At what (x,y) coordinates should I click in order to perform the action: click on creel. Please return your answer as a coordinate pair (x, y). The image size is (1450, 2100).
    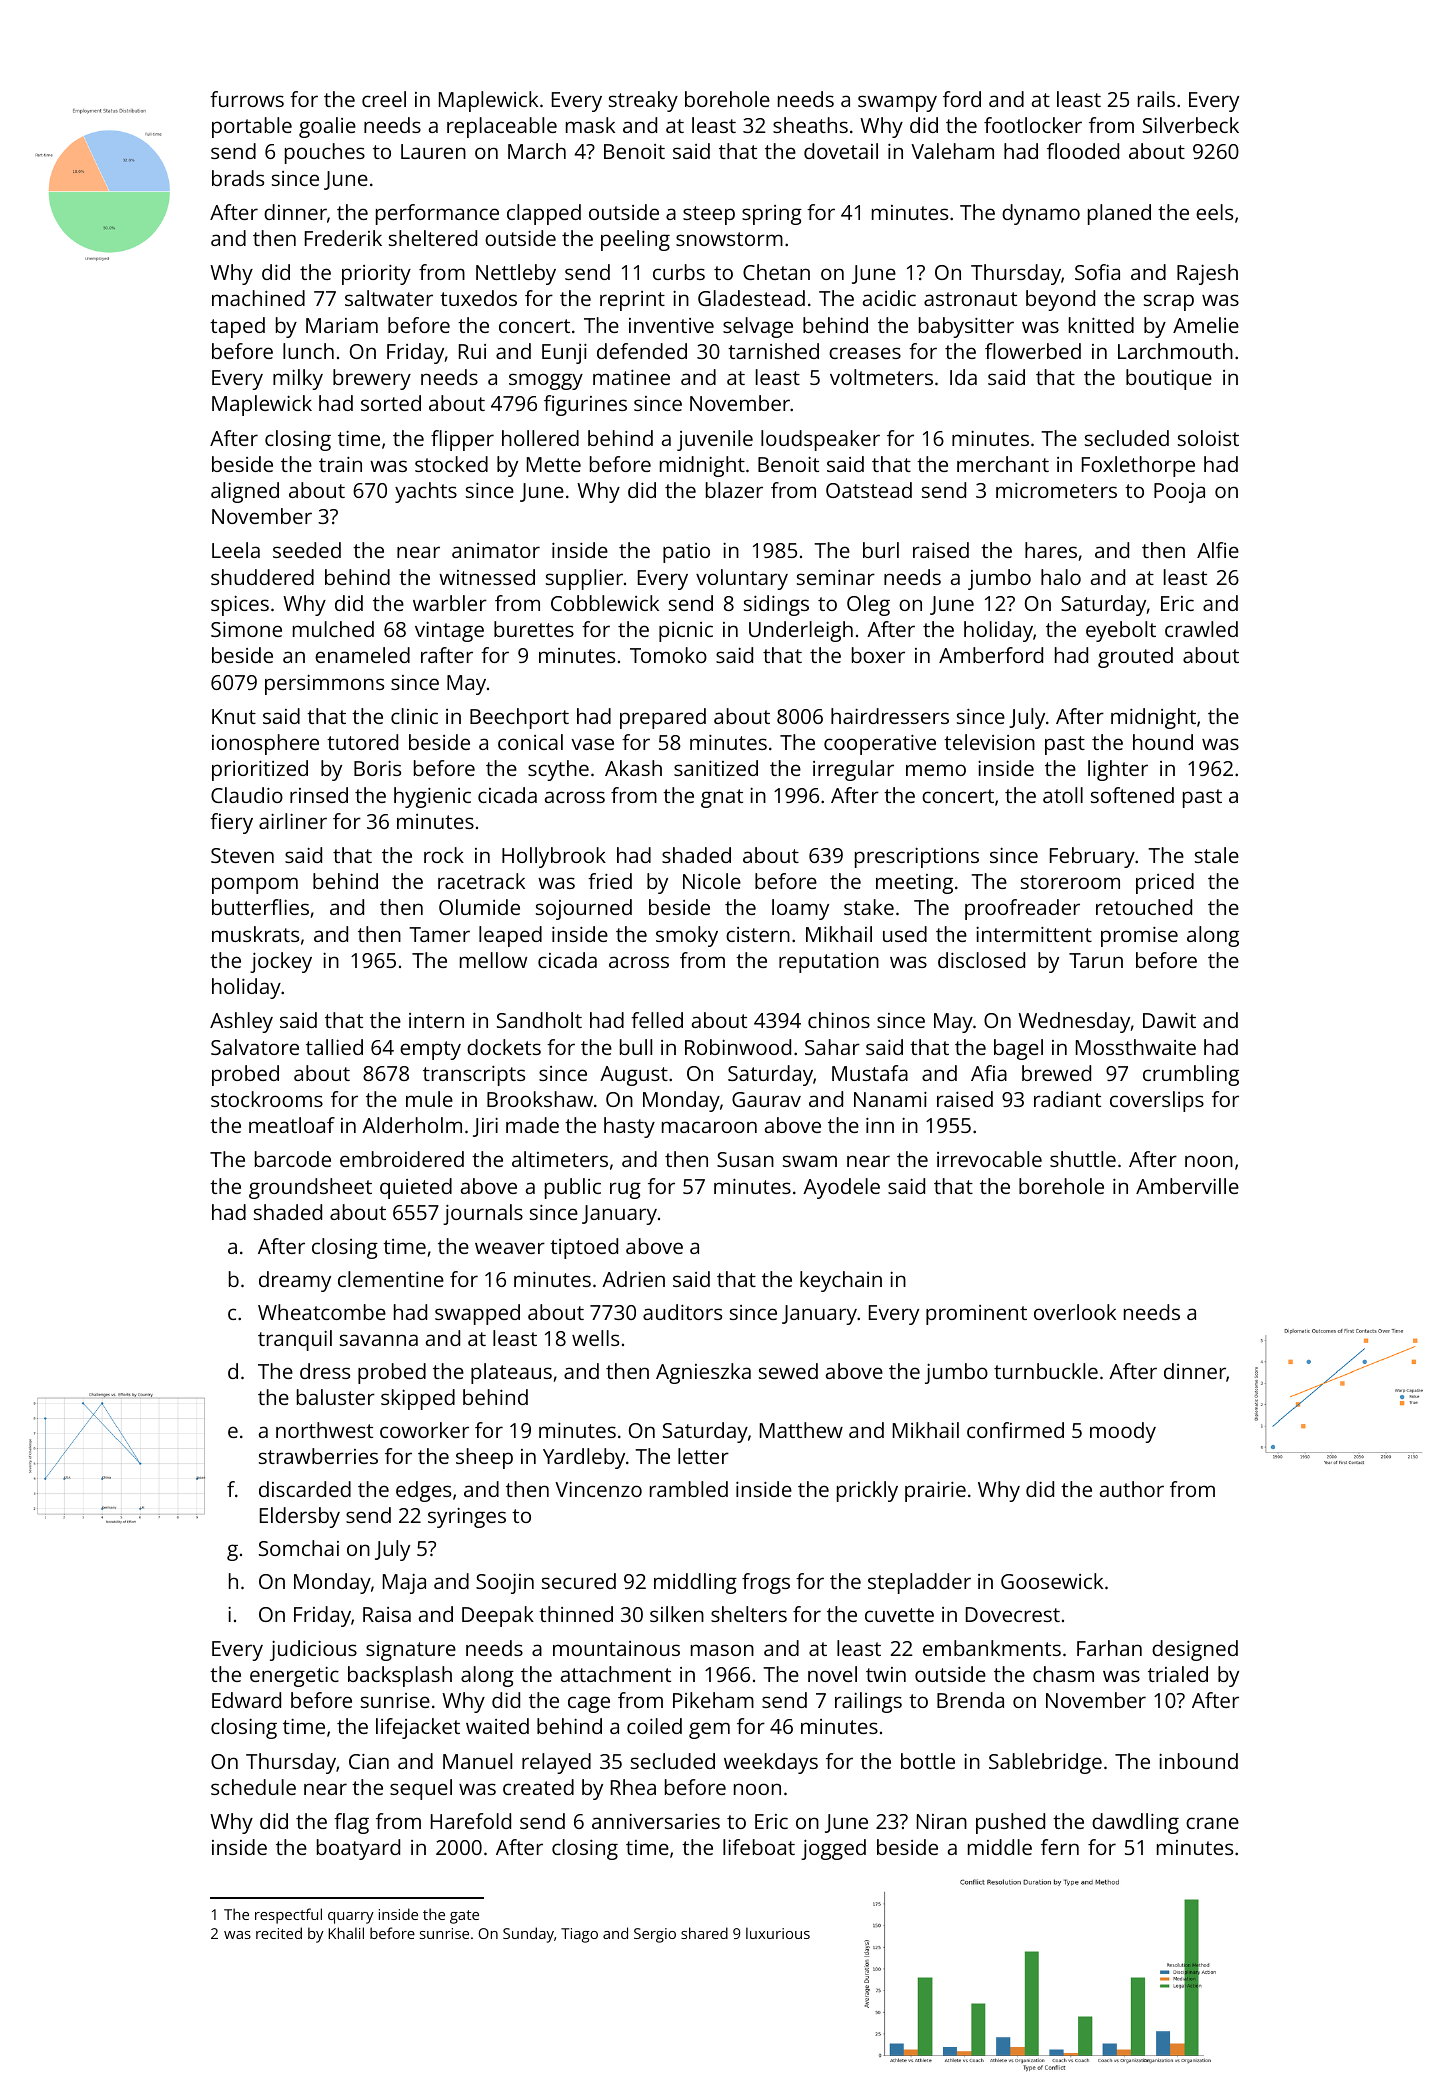
    Looking at the image, I should click on (384, 99).
